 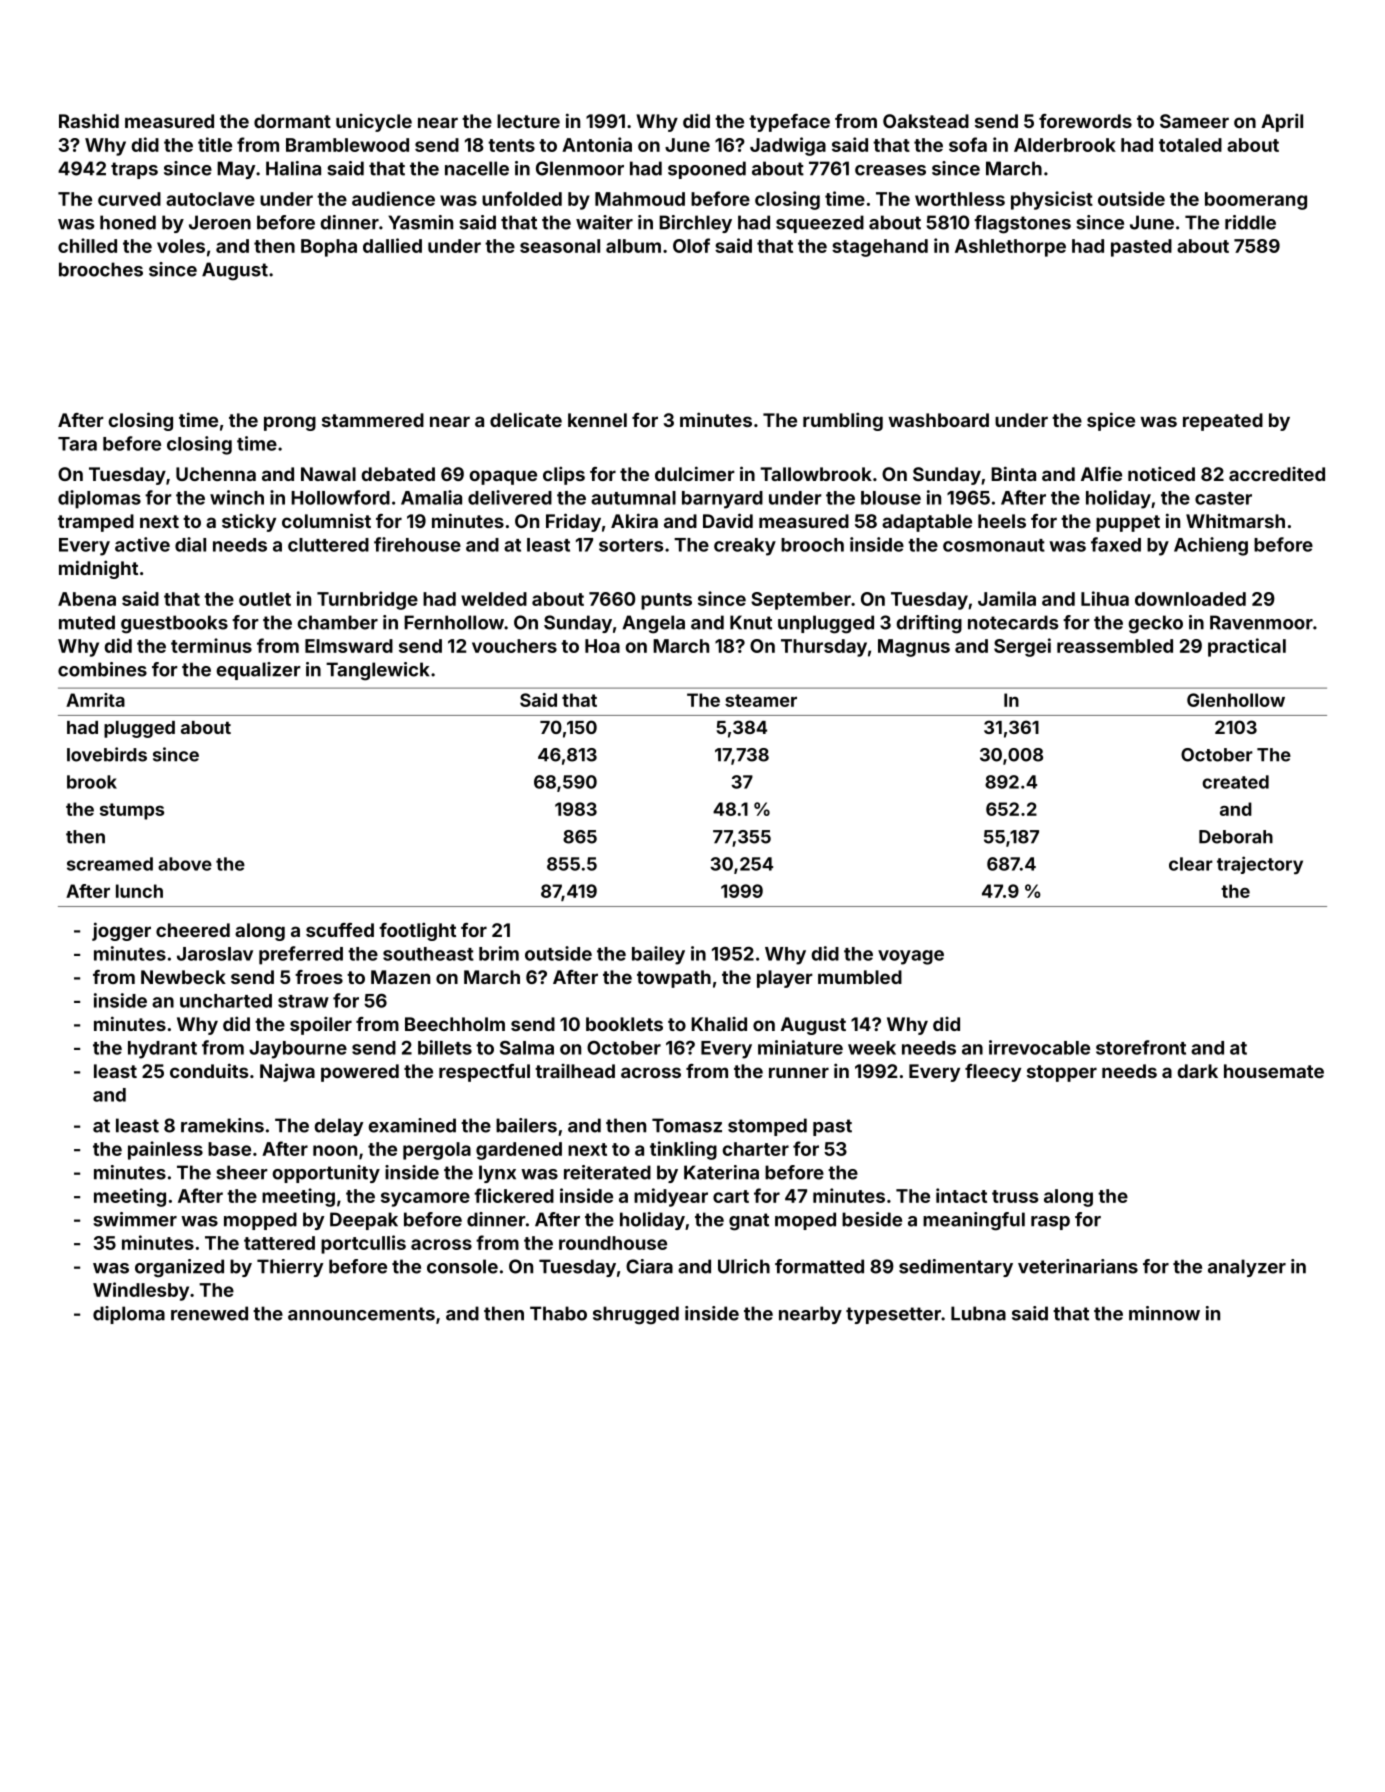 What do you see at coordinates (761, 700) in the screenshot?
I see `steamer` at bounding box center [761, 700].
